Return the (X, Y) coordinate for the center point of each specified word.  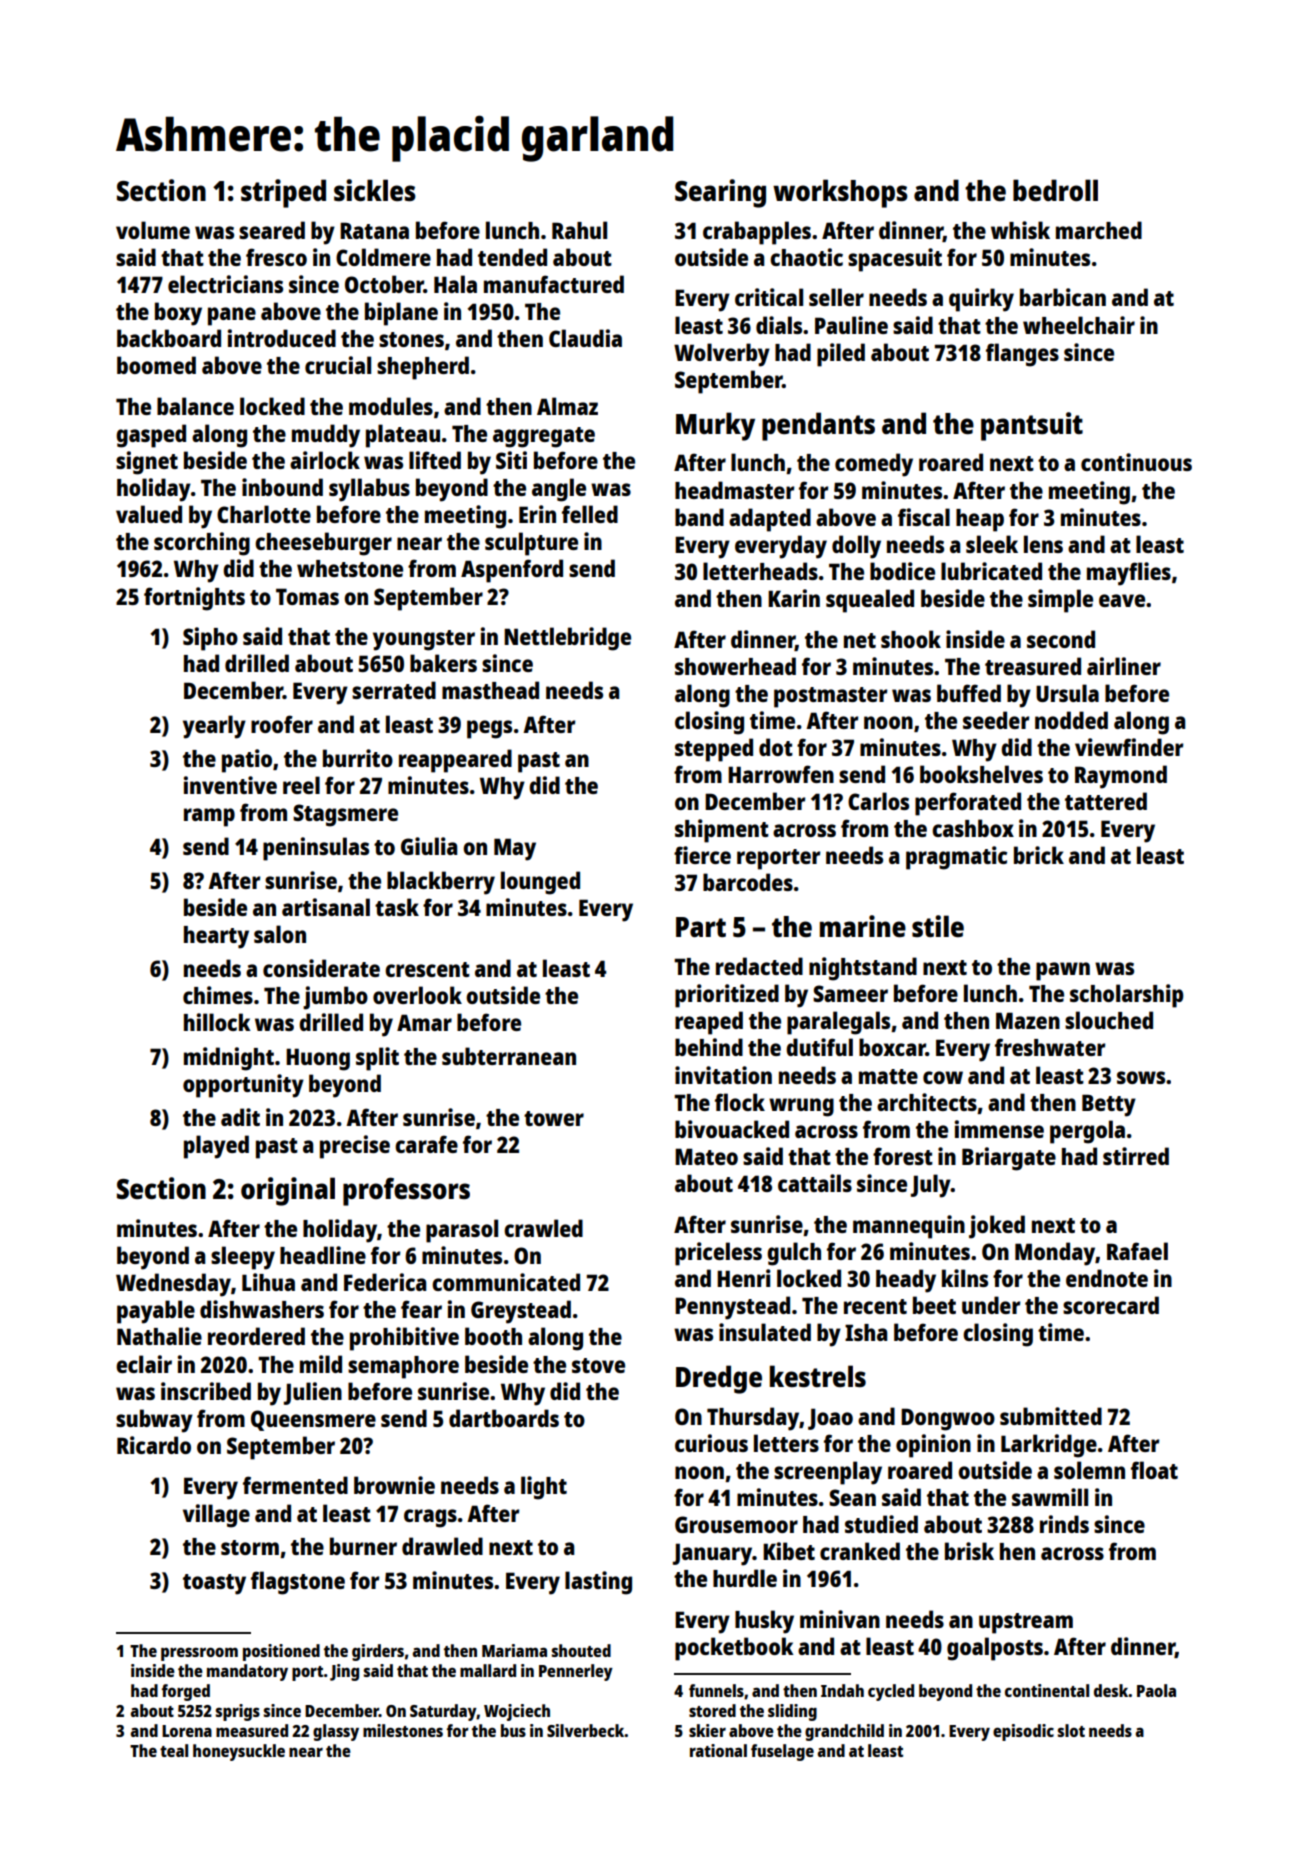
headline (323, 1255)
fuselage (782, 1752)
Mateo (706, 1156)
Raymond (1121, 777)
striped (283, 193)
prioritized (727, 996)
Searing (720, 193)
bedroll (1055, 190)
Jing (344, 1672)
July (931, 1186)
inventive (230, 785)
